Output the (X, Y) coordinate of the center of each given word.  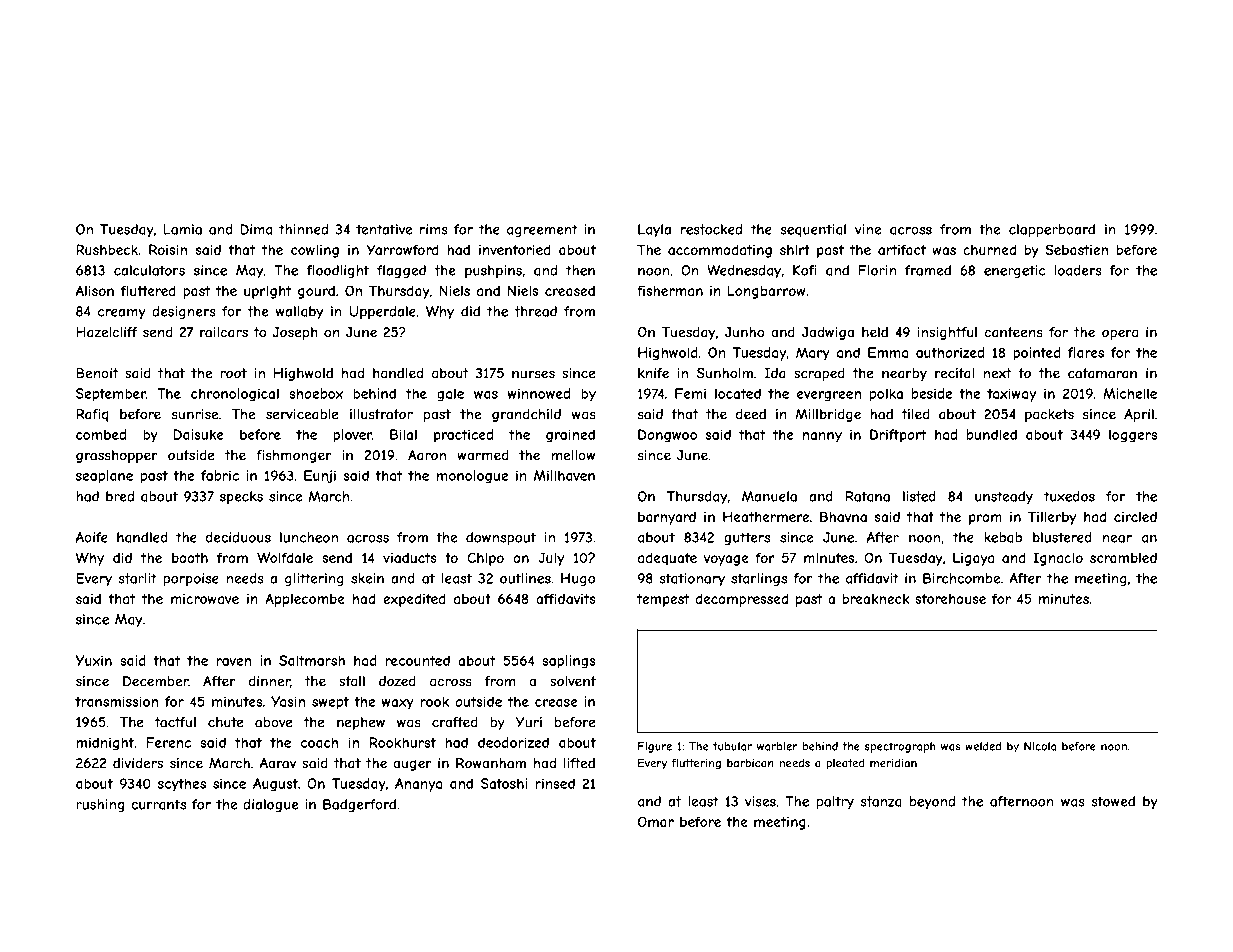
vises (760, 801)
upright (268, 292)
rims (434, 229)
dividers (138, 763)
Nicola (1040, 746)
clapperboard (1052, 230)
